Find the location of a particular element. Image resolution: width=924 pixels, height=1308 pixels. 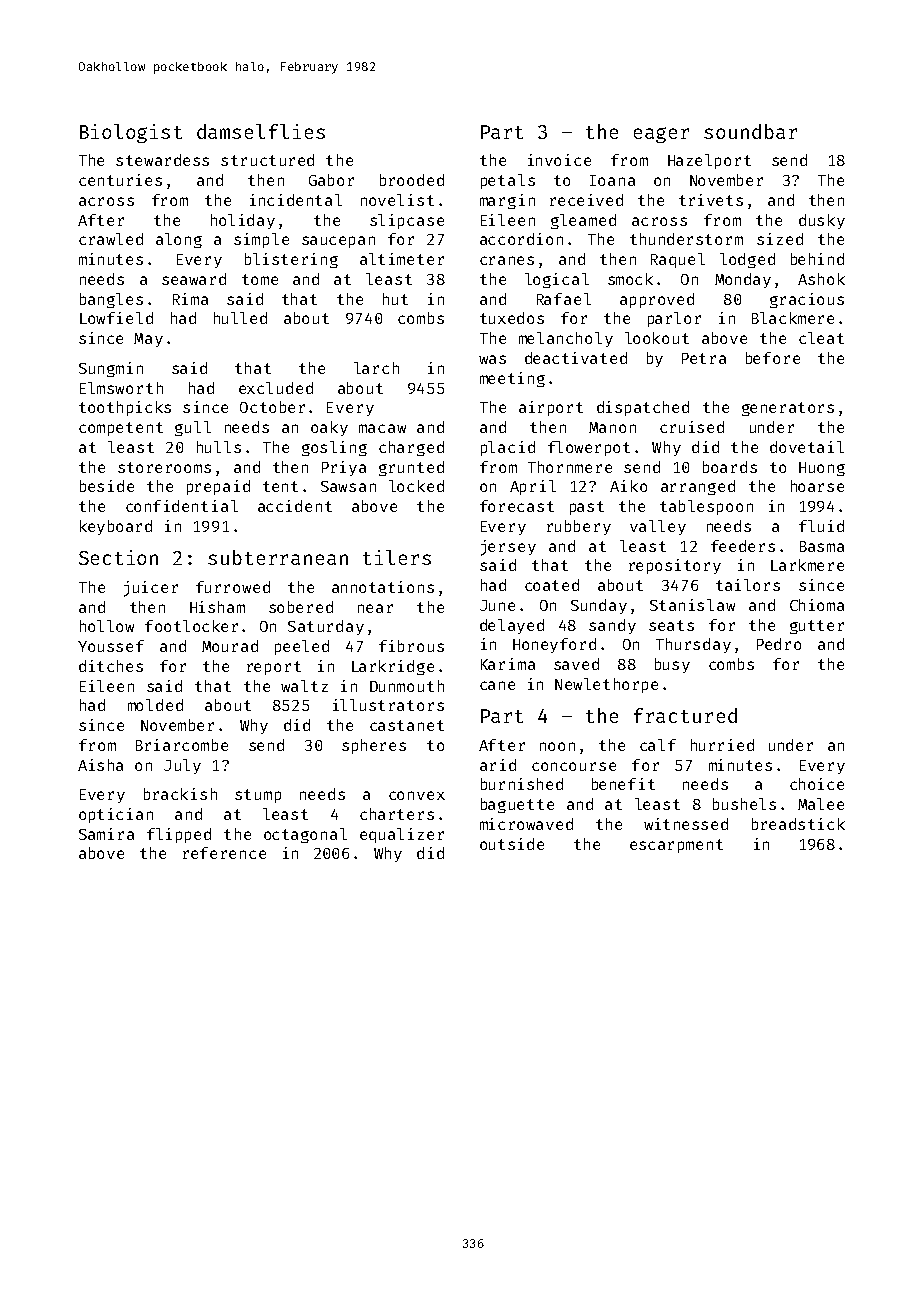

report is located at coordinates (274, 668).
